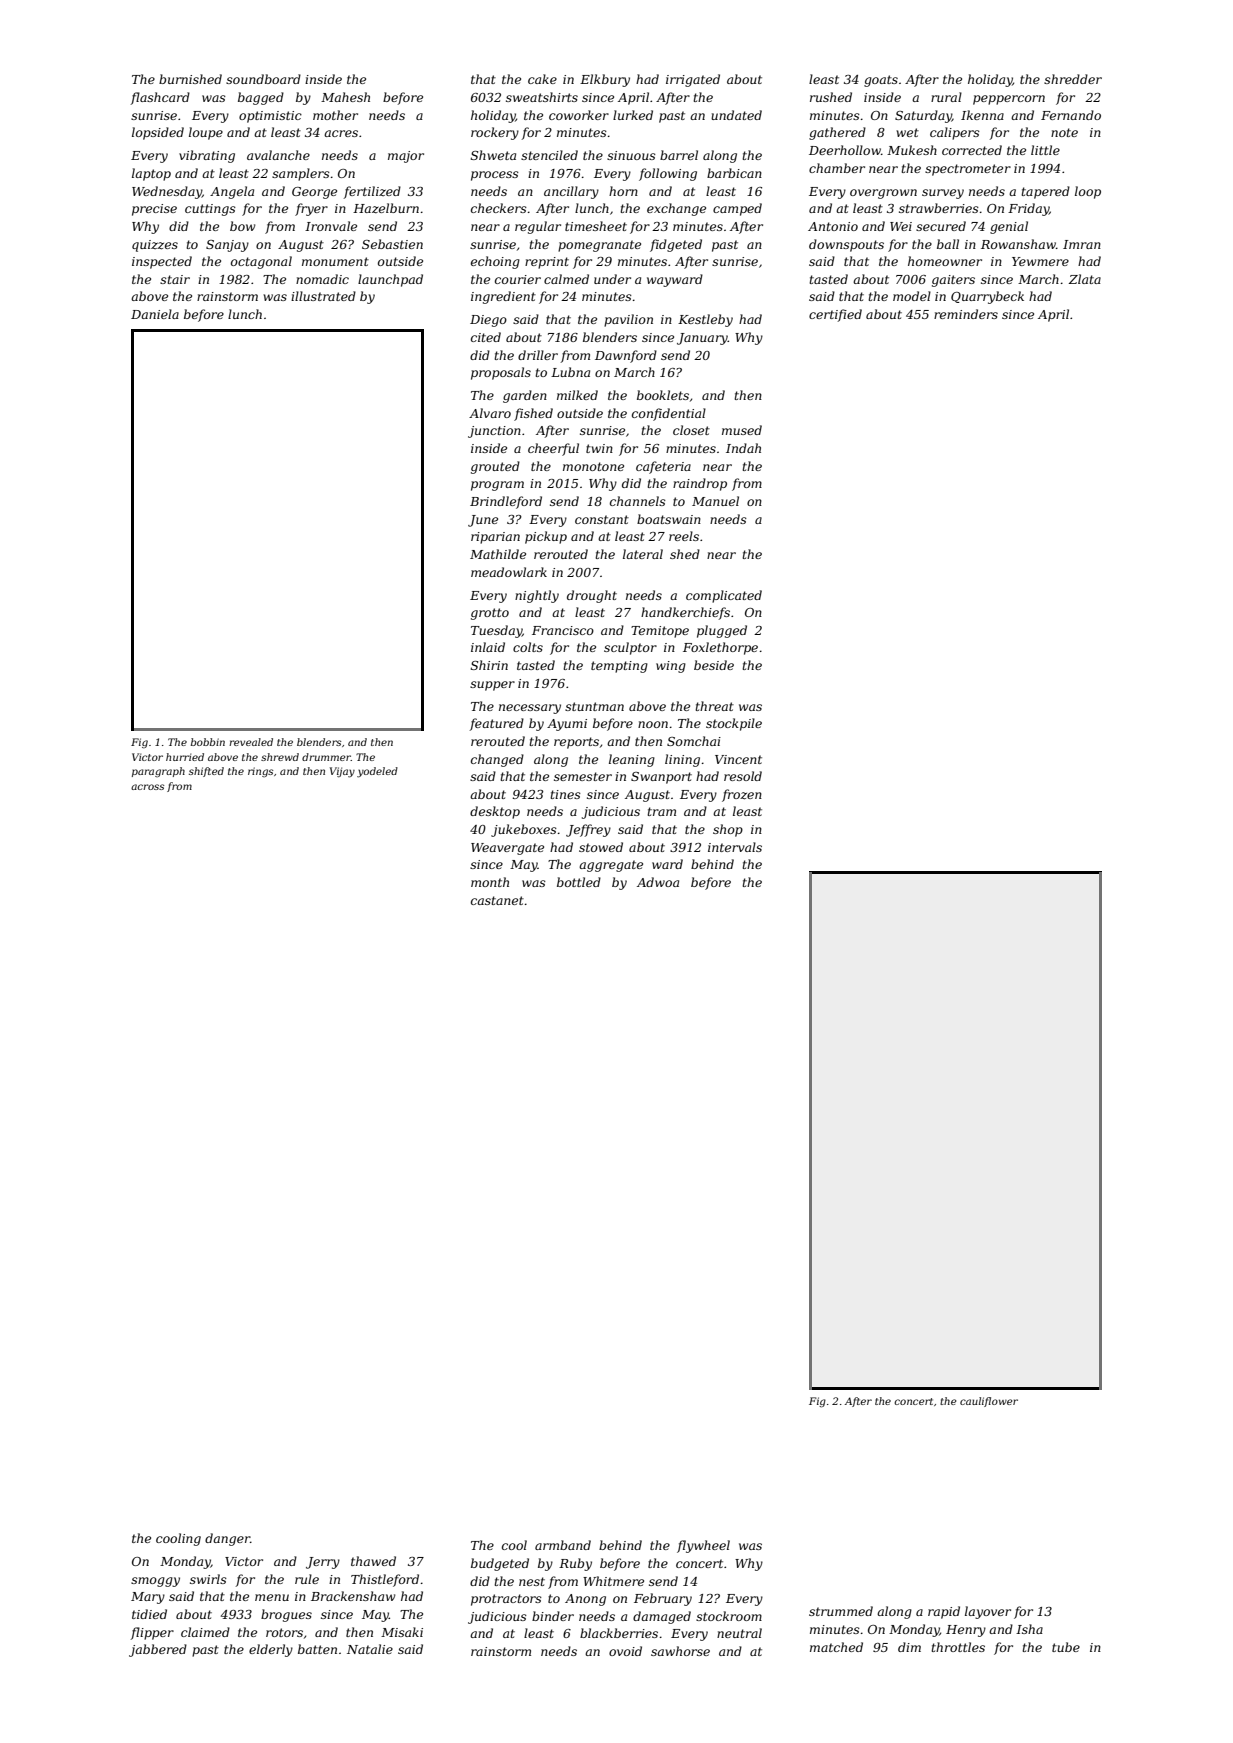 The width and height of the image is (1233, 1743). I want to click on illustrated, so click(323, 296).
